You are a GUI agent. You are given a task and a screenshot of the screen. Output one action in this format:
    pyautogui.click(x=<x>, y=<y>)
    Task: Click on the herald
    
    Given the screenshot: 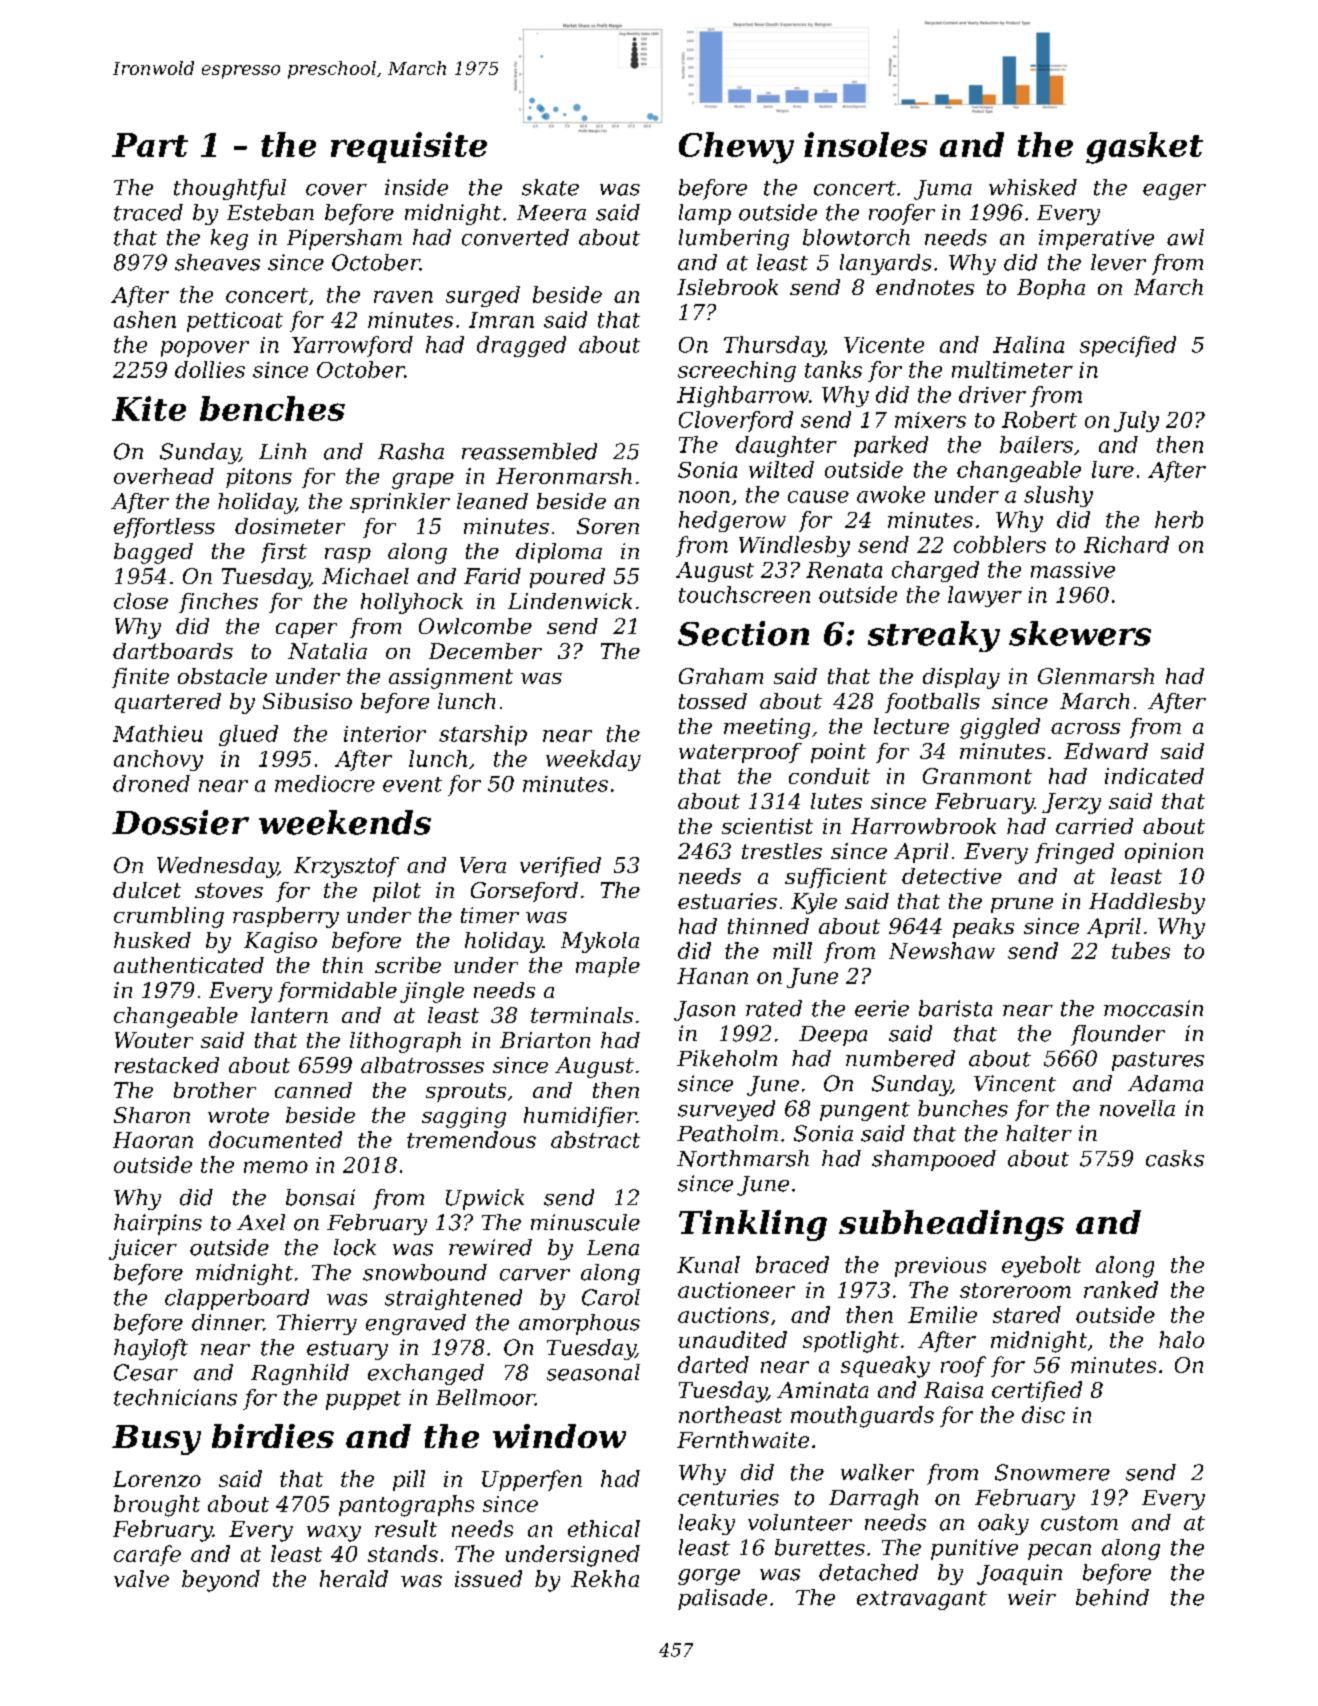 What is the action you would take?
    pyautogui.click(x=354, y=1578)
